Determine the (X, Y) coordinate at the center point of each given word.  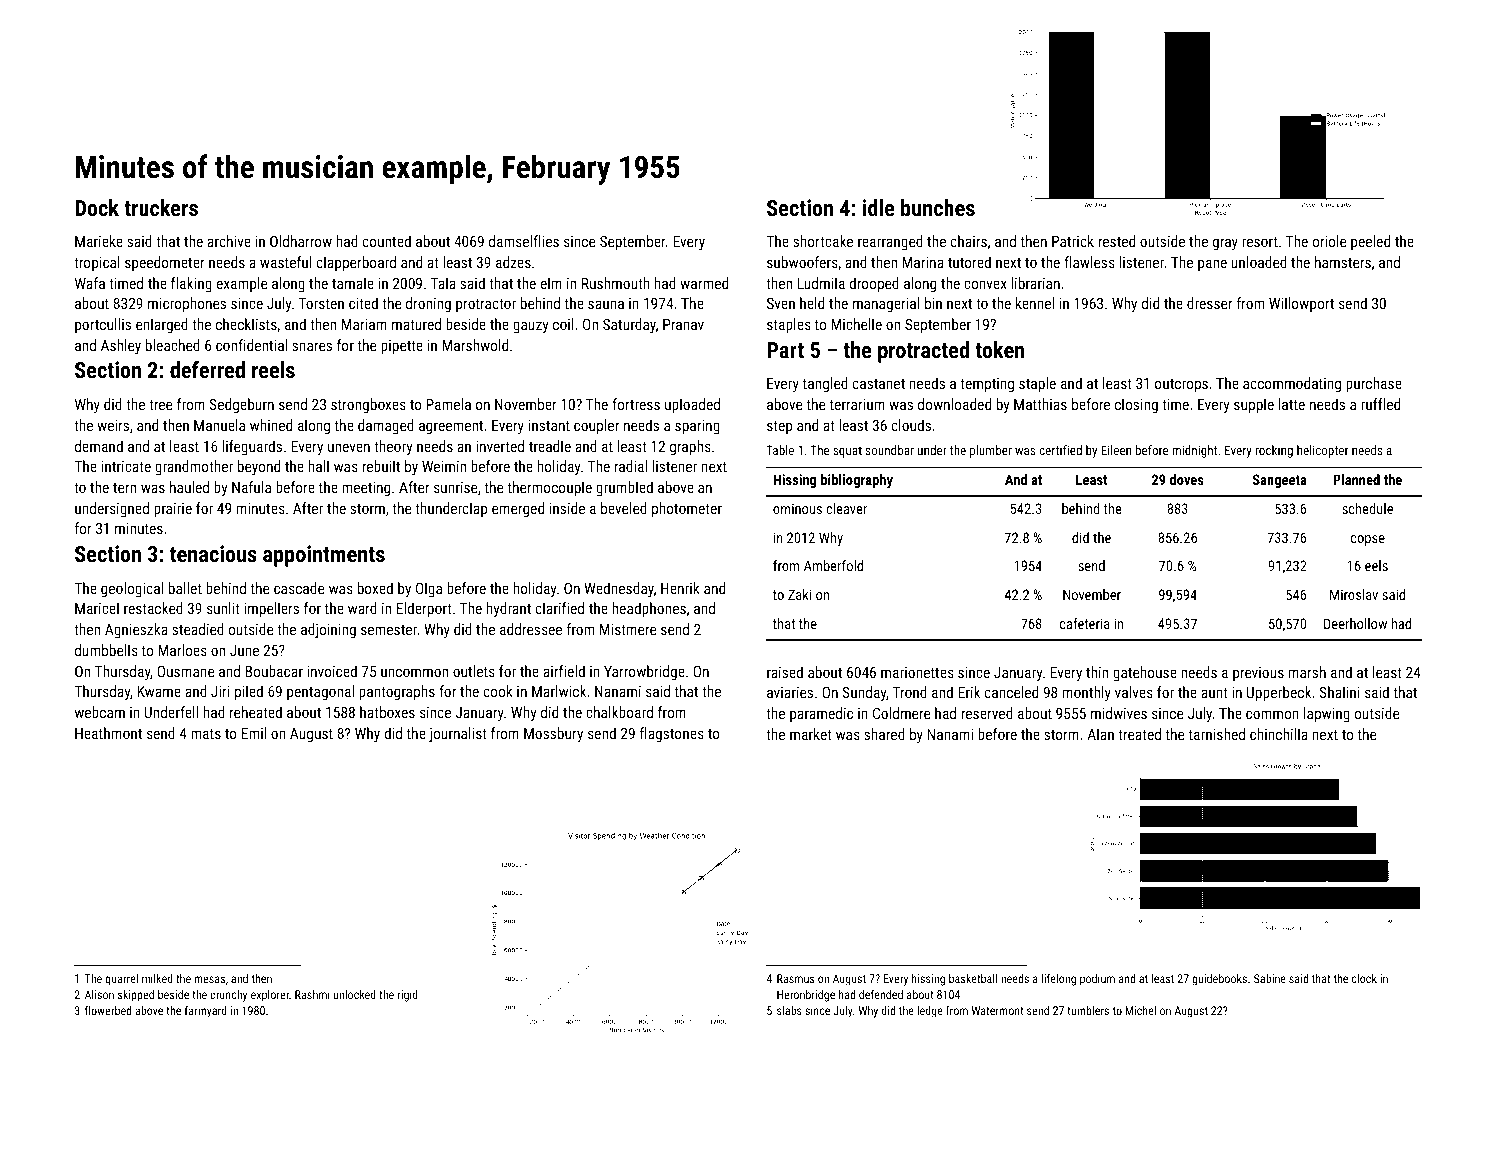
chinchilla (1279, 734)
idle (879, 207)
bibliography (857, 481)
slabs (789, 1010)
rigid (408, 996)
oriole (1329, 241)
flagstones (672, 734)
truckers (161, 207)
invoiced (332, 671)
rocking (1274, 451)
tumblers (1088, 1010)
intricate (126, 466)
